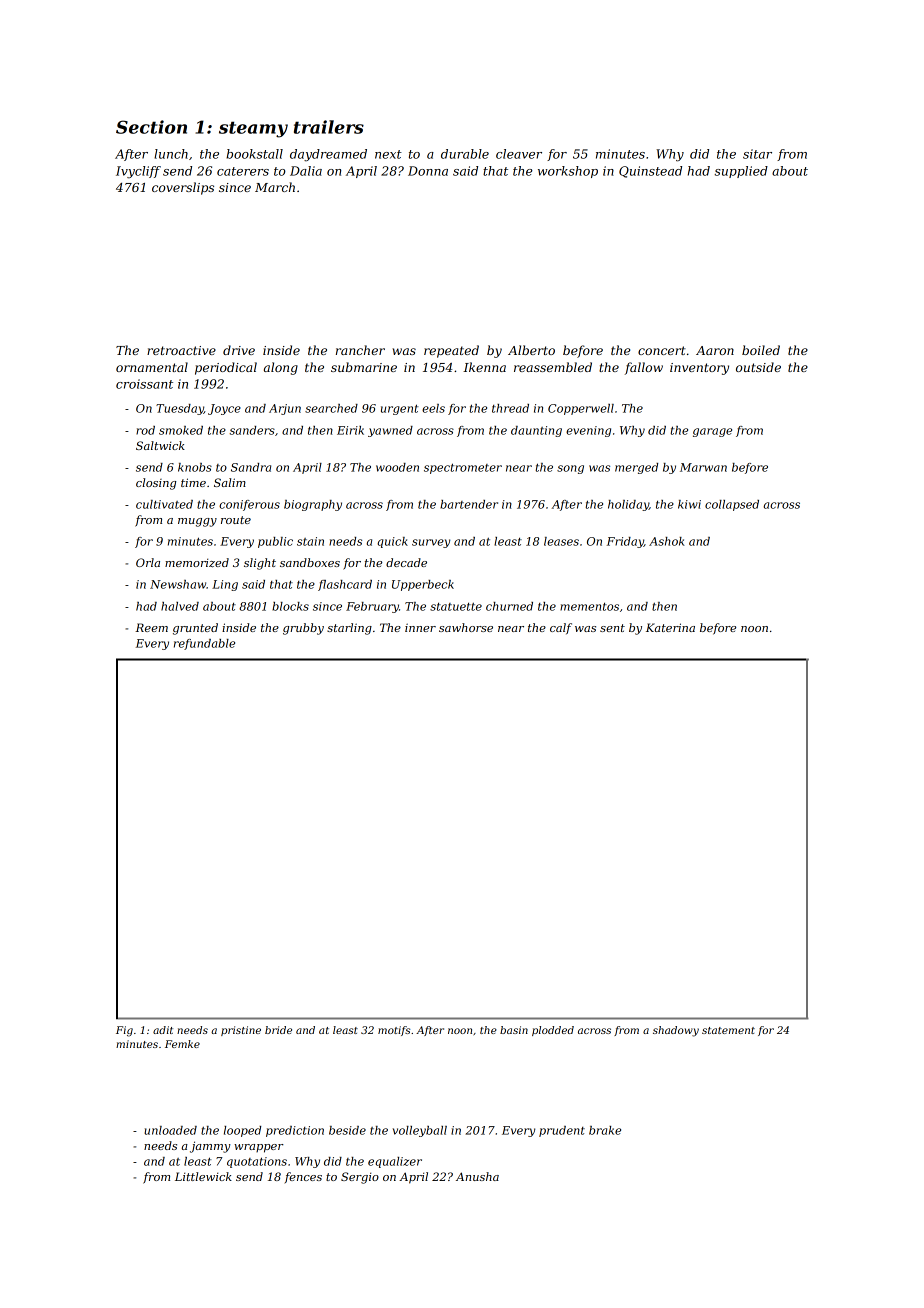  Describe the element at coordinates (463, 468) in the screenshot. I see `spectrometer` at that location.
